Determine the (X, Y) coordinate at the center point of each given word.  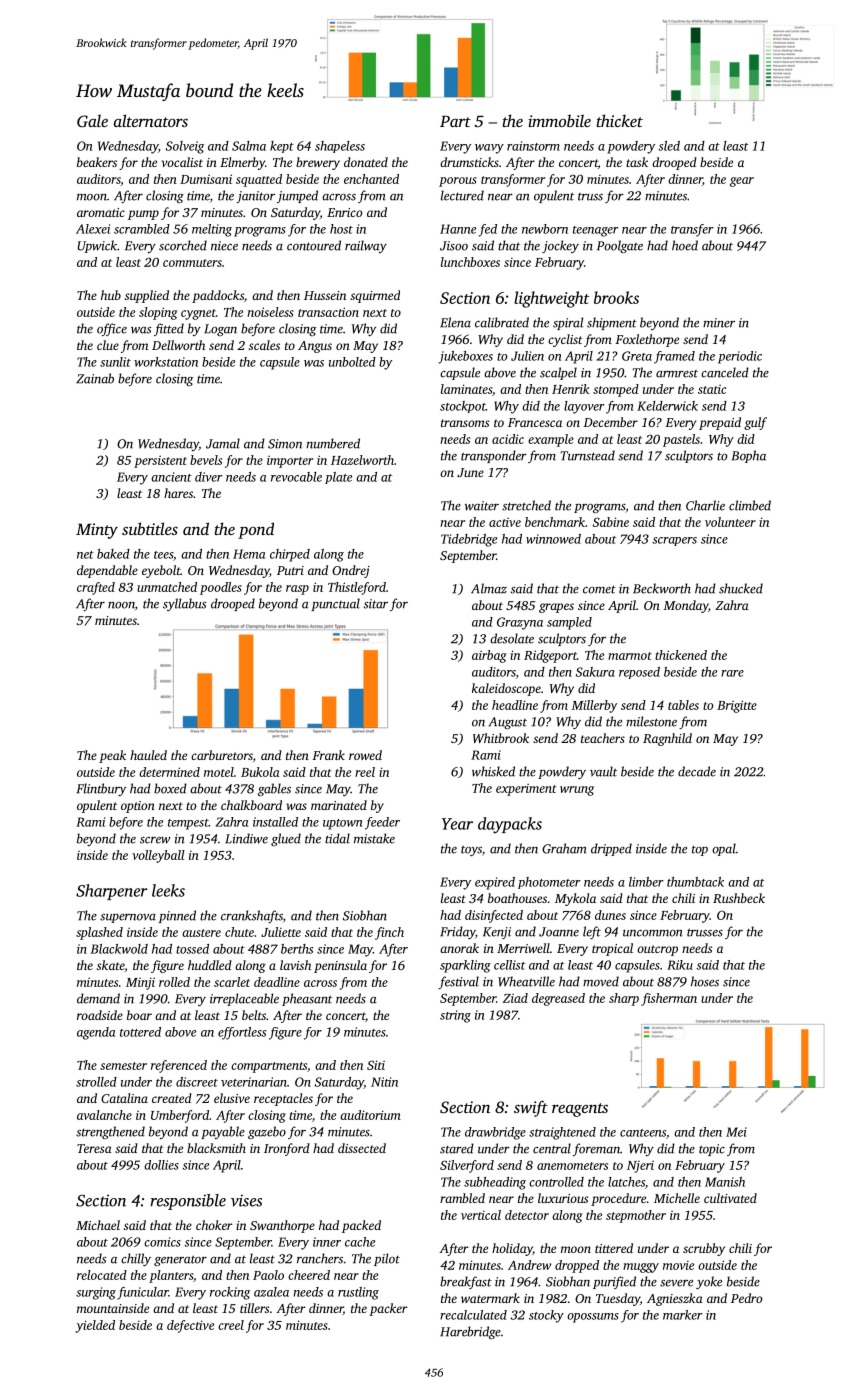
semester (123, 1066)
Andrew (529, 1265)
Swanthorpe (282, 1226)
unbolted (352, 362)
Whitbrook (501, 738)
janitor (255, 197)
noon (121, 605)
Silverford (467, 1166)
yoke (709, 1282)
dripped (611, 849)
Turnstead (588, 455)
